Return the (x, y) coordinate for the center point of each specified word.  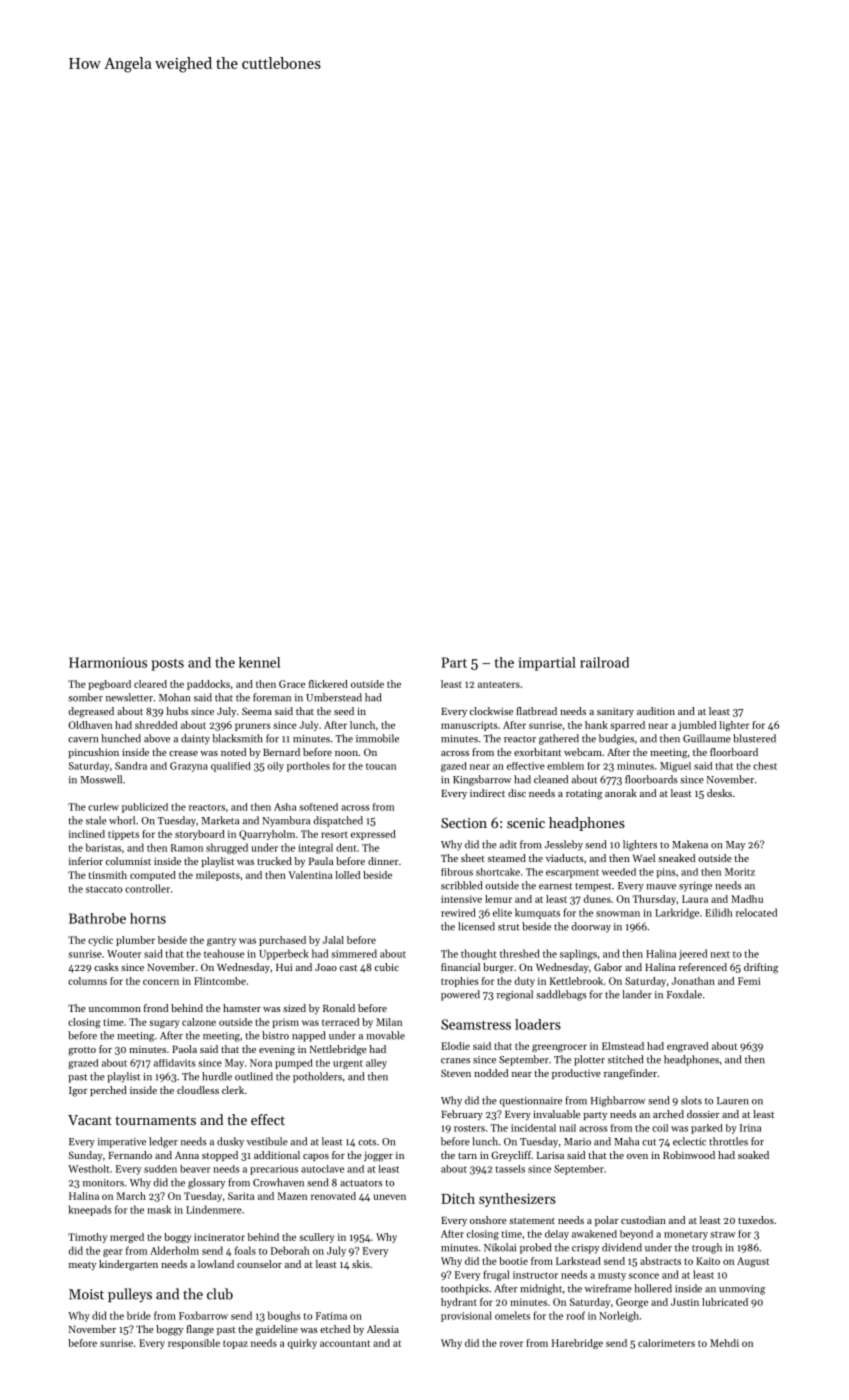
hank (596, 725)
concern (161, 982)
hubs (177, 711)
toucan (381, 766)
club (220, 1294)
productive (576, 1074)
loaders (538, 1024)
